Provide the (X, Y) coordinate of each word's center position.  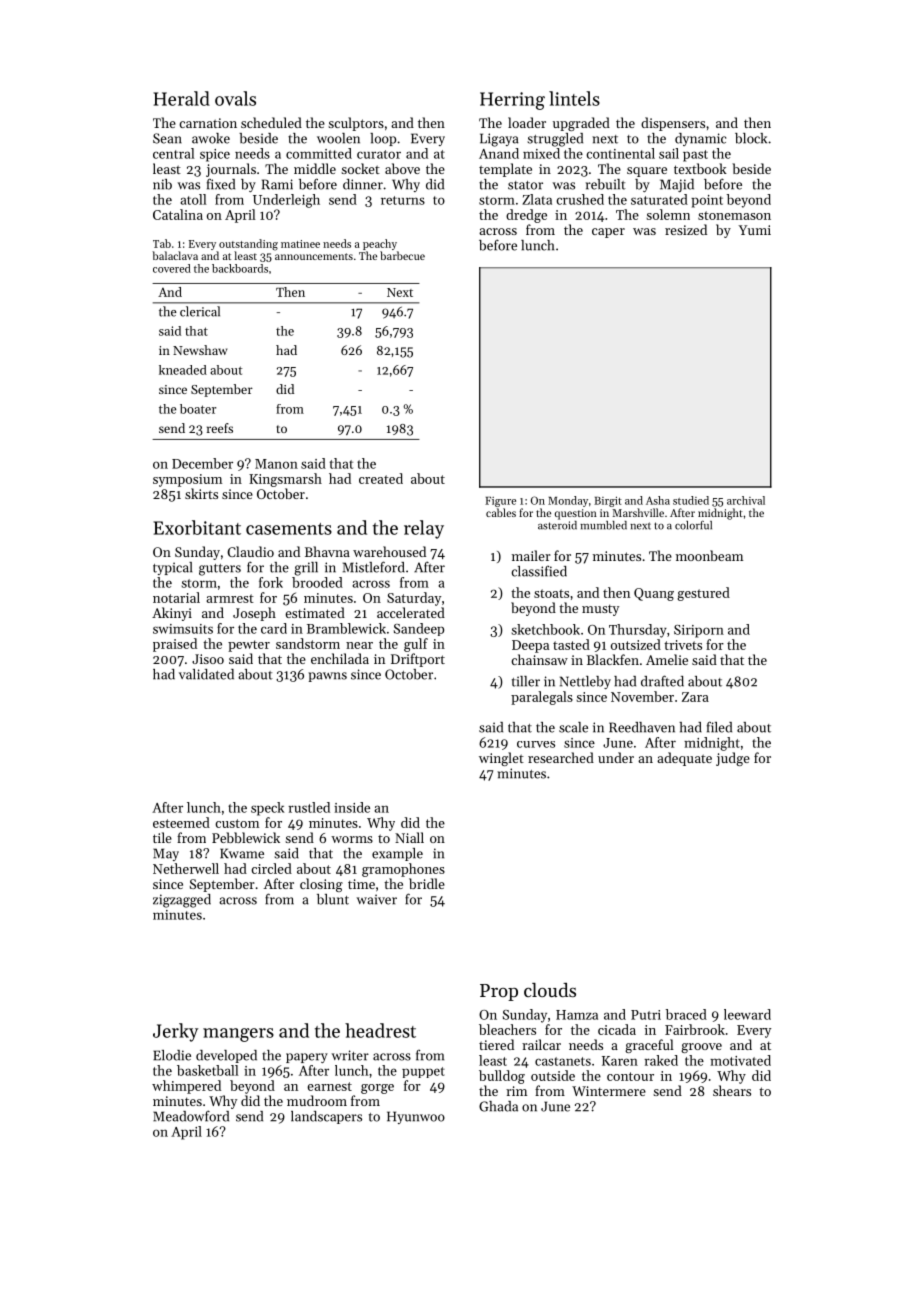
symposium (187, 480)
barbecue (402, 255)
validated (206, 674)
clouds (550, 990)
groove (701, 1048)
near (359, 645)
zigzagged (182, 901)
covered (172, 268)
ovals (235, 98)
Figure (500, 502)
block (751, 138)
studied (691, 500)
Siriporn (699, 631)
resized (686, 229)
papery (307, 1058)
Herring (512, 101)
